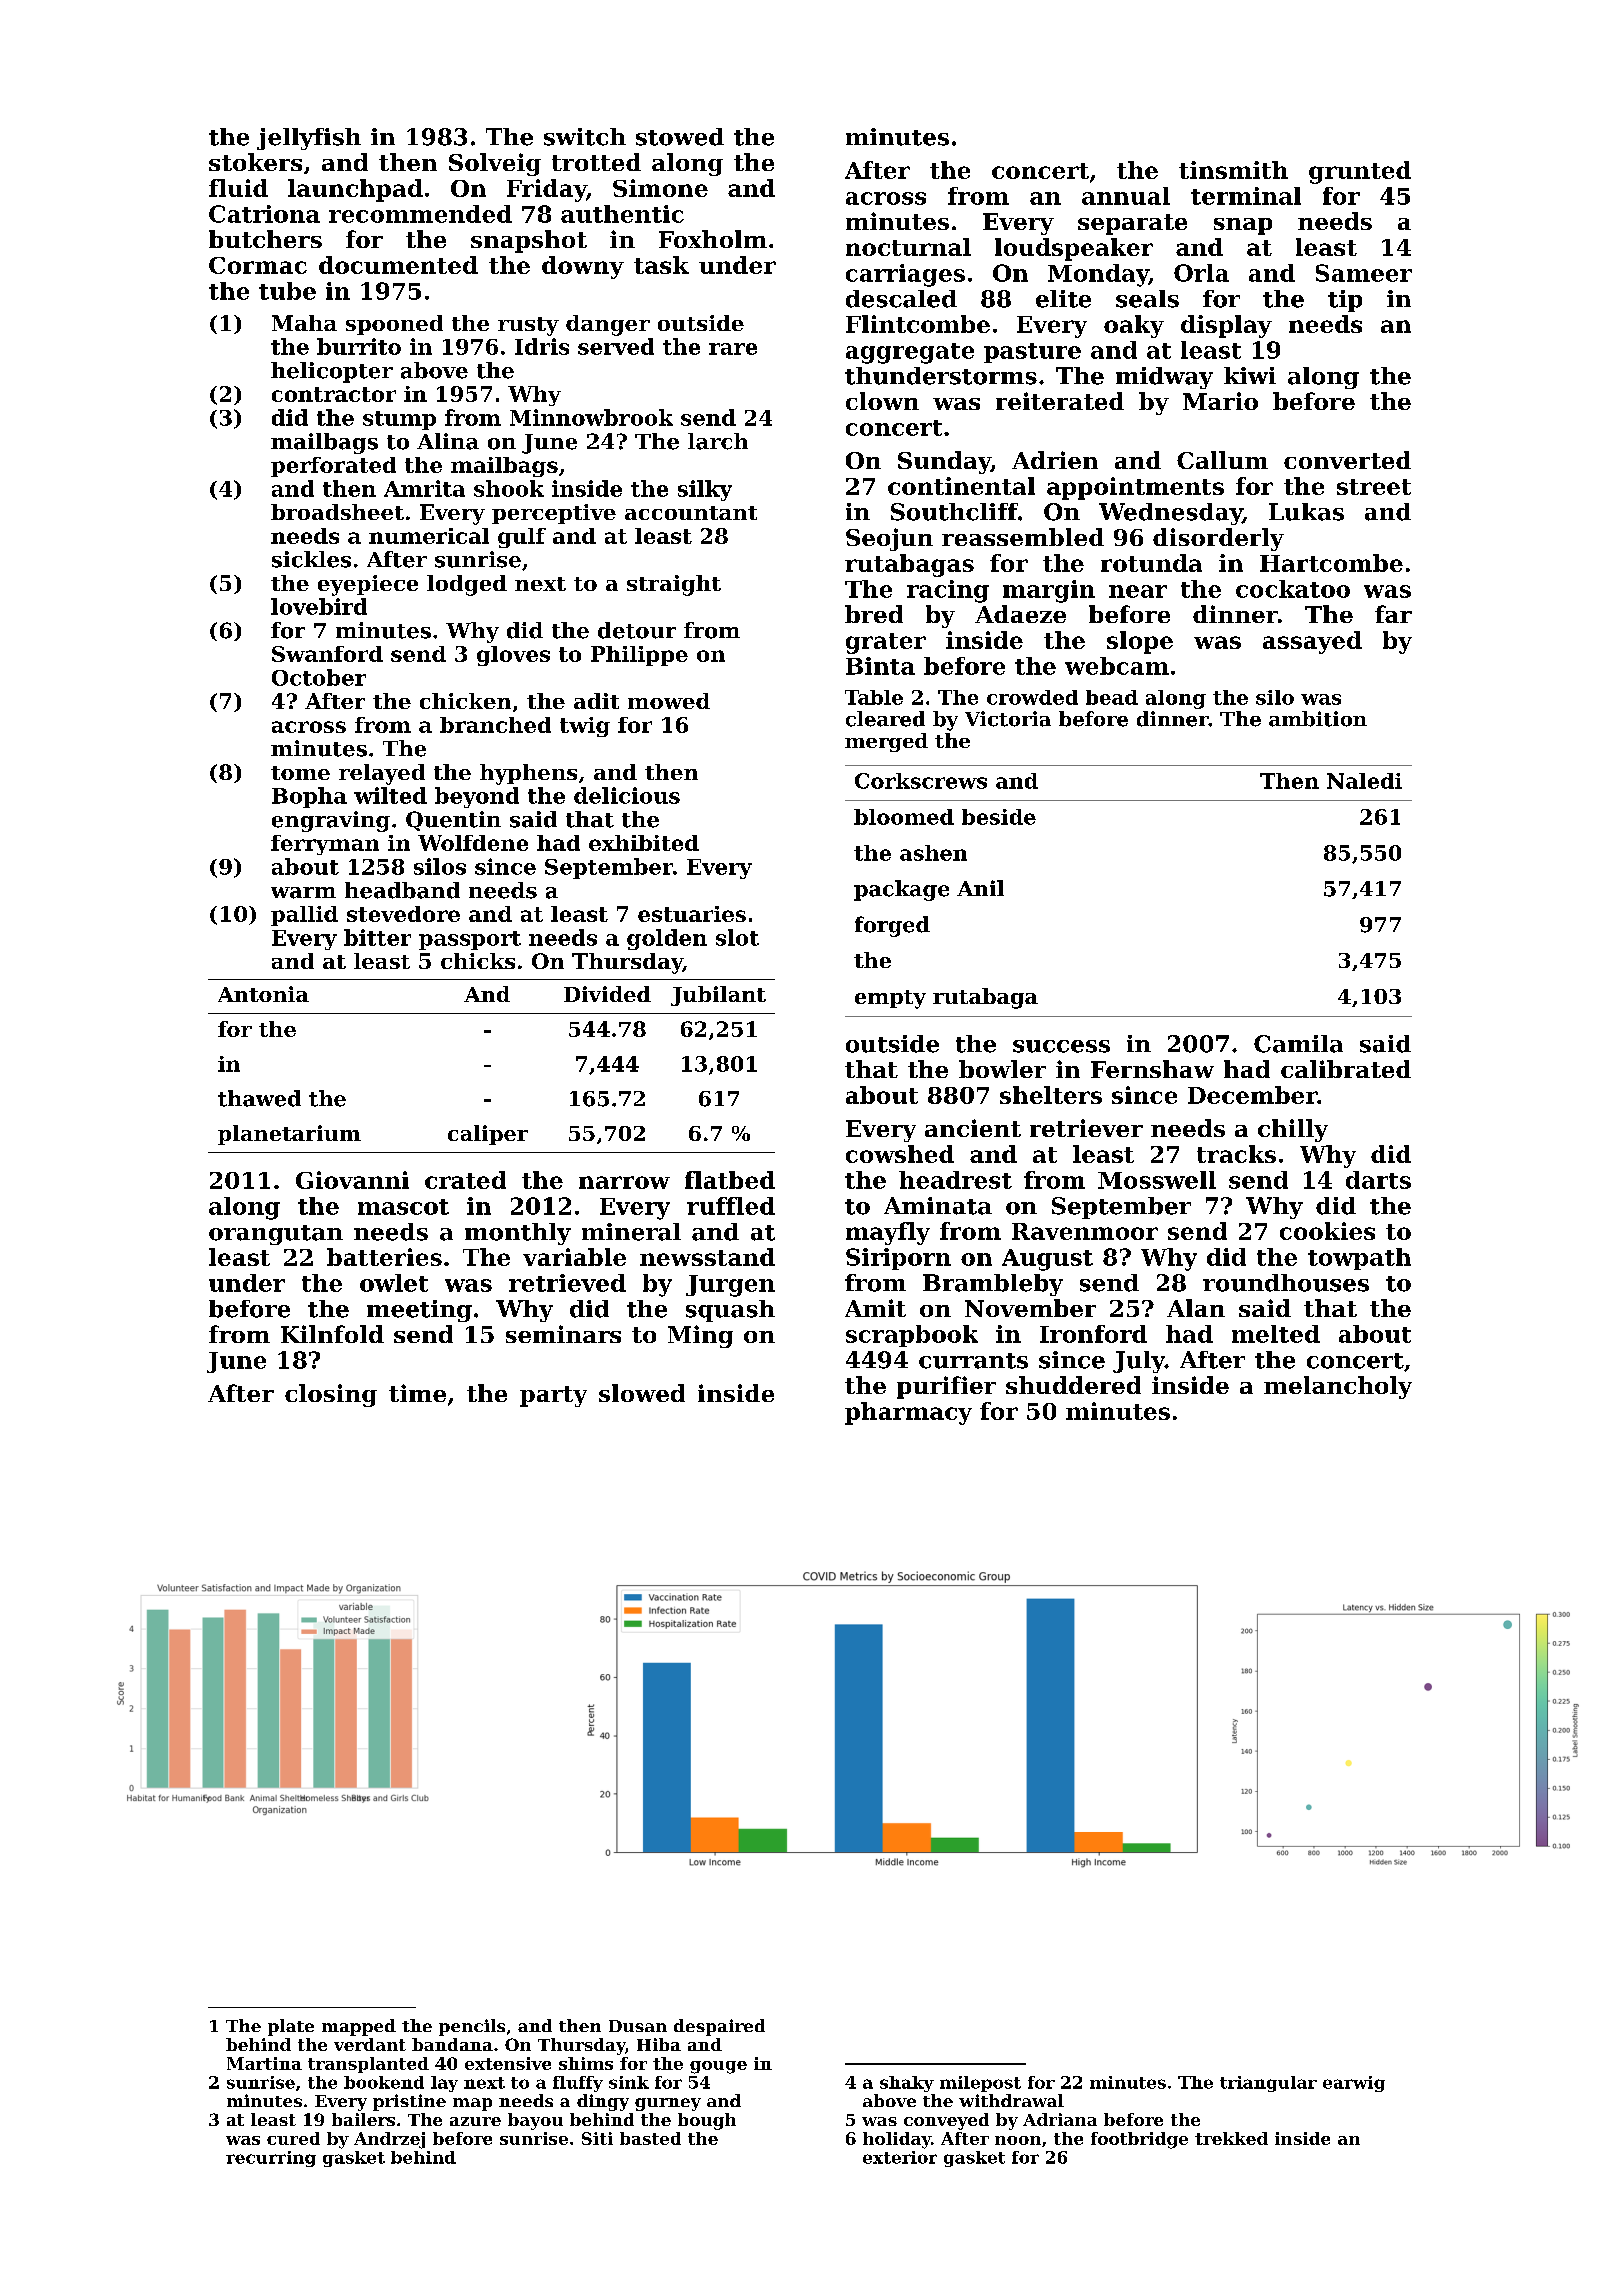 The image size is (1620, 2292). I want to click on clown, so click(882, 401).
